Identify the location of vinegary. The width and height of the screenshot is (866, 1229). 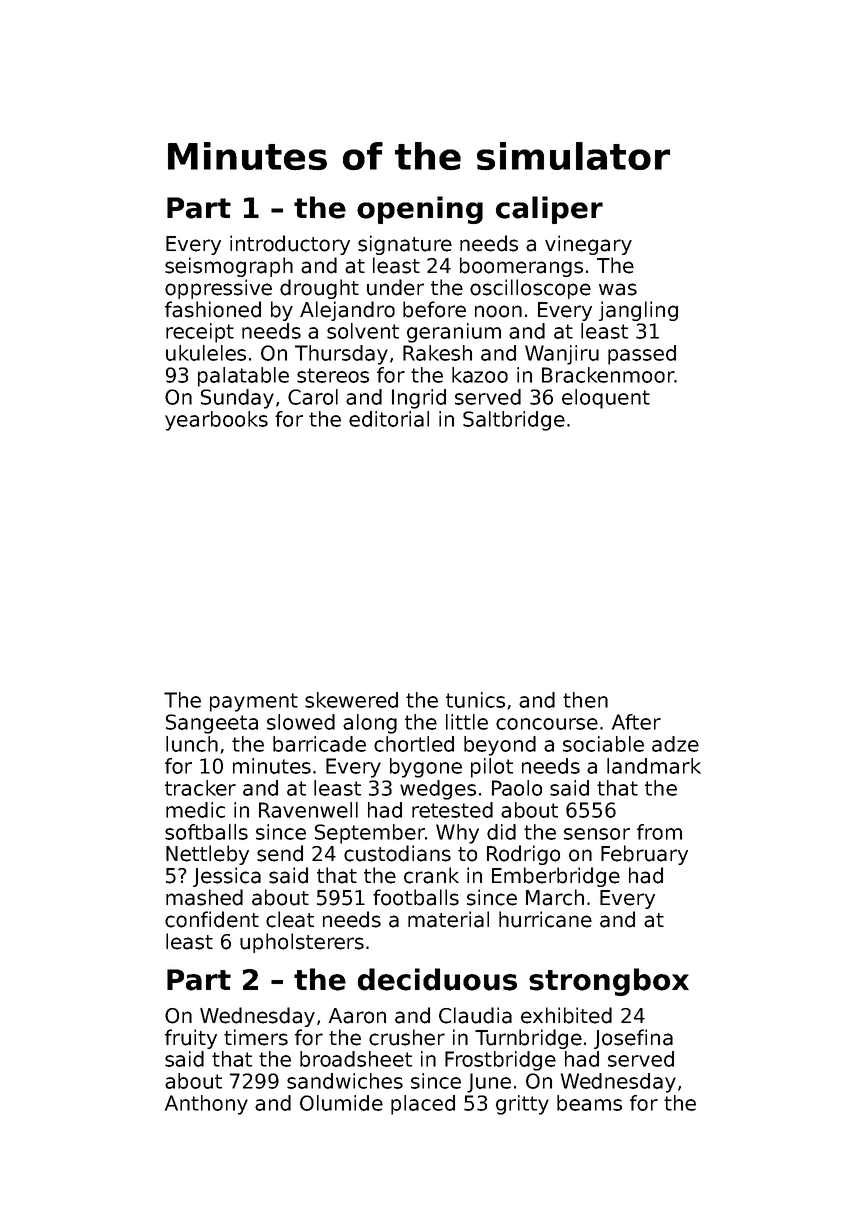
(588, 245).
